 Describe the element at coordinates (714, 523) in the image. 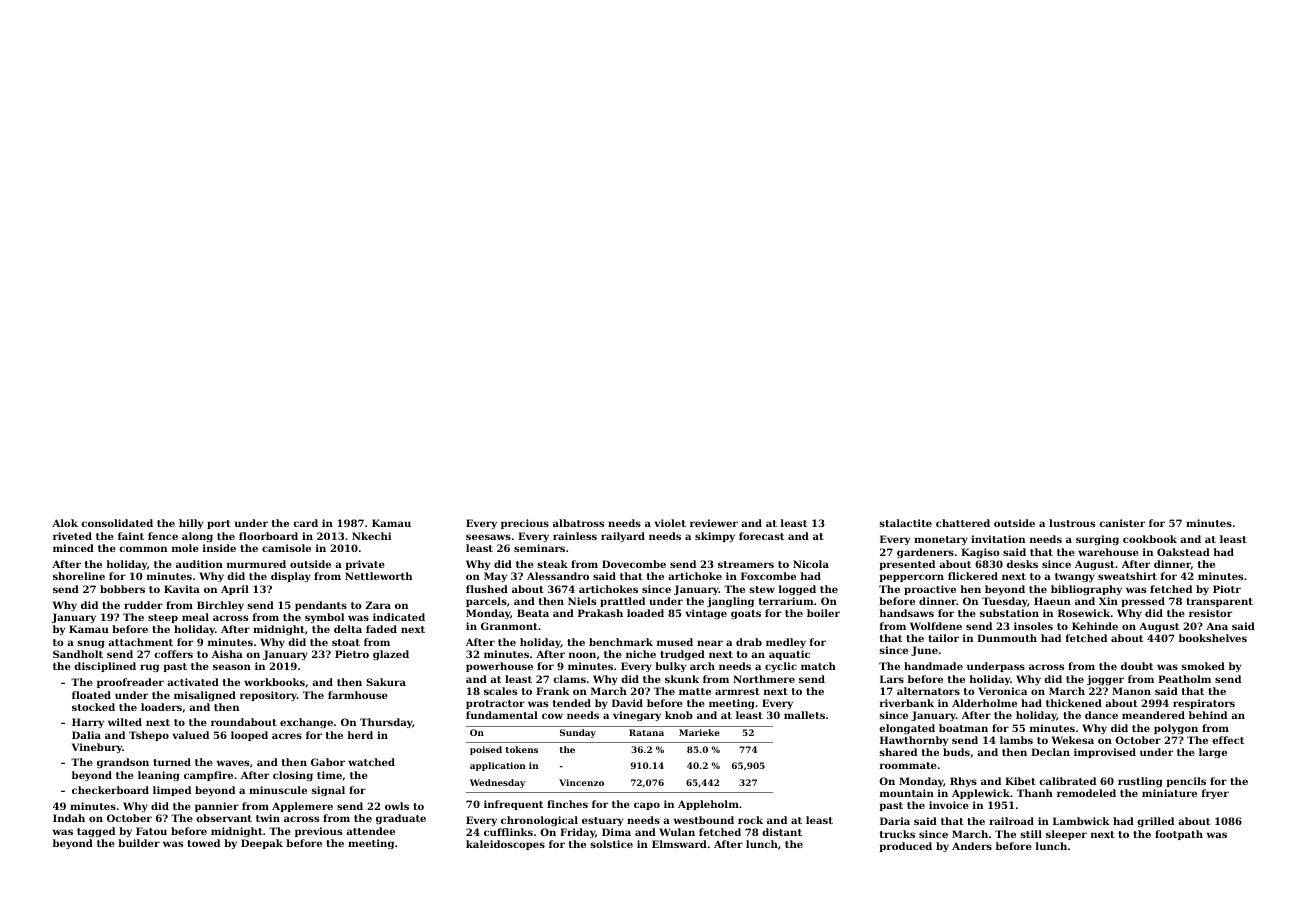

I see `reviewer` at that location.
